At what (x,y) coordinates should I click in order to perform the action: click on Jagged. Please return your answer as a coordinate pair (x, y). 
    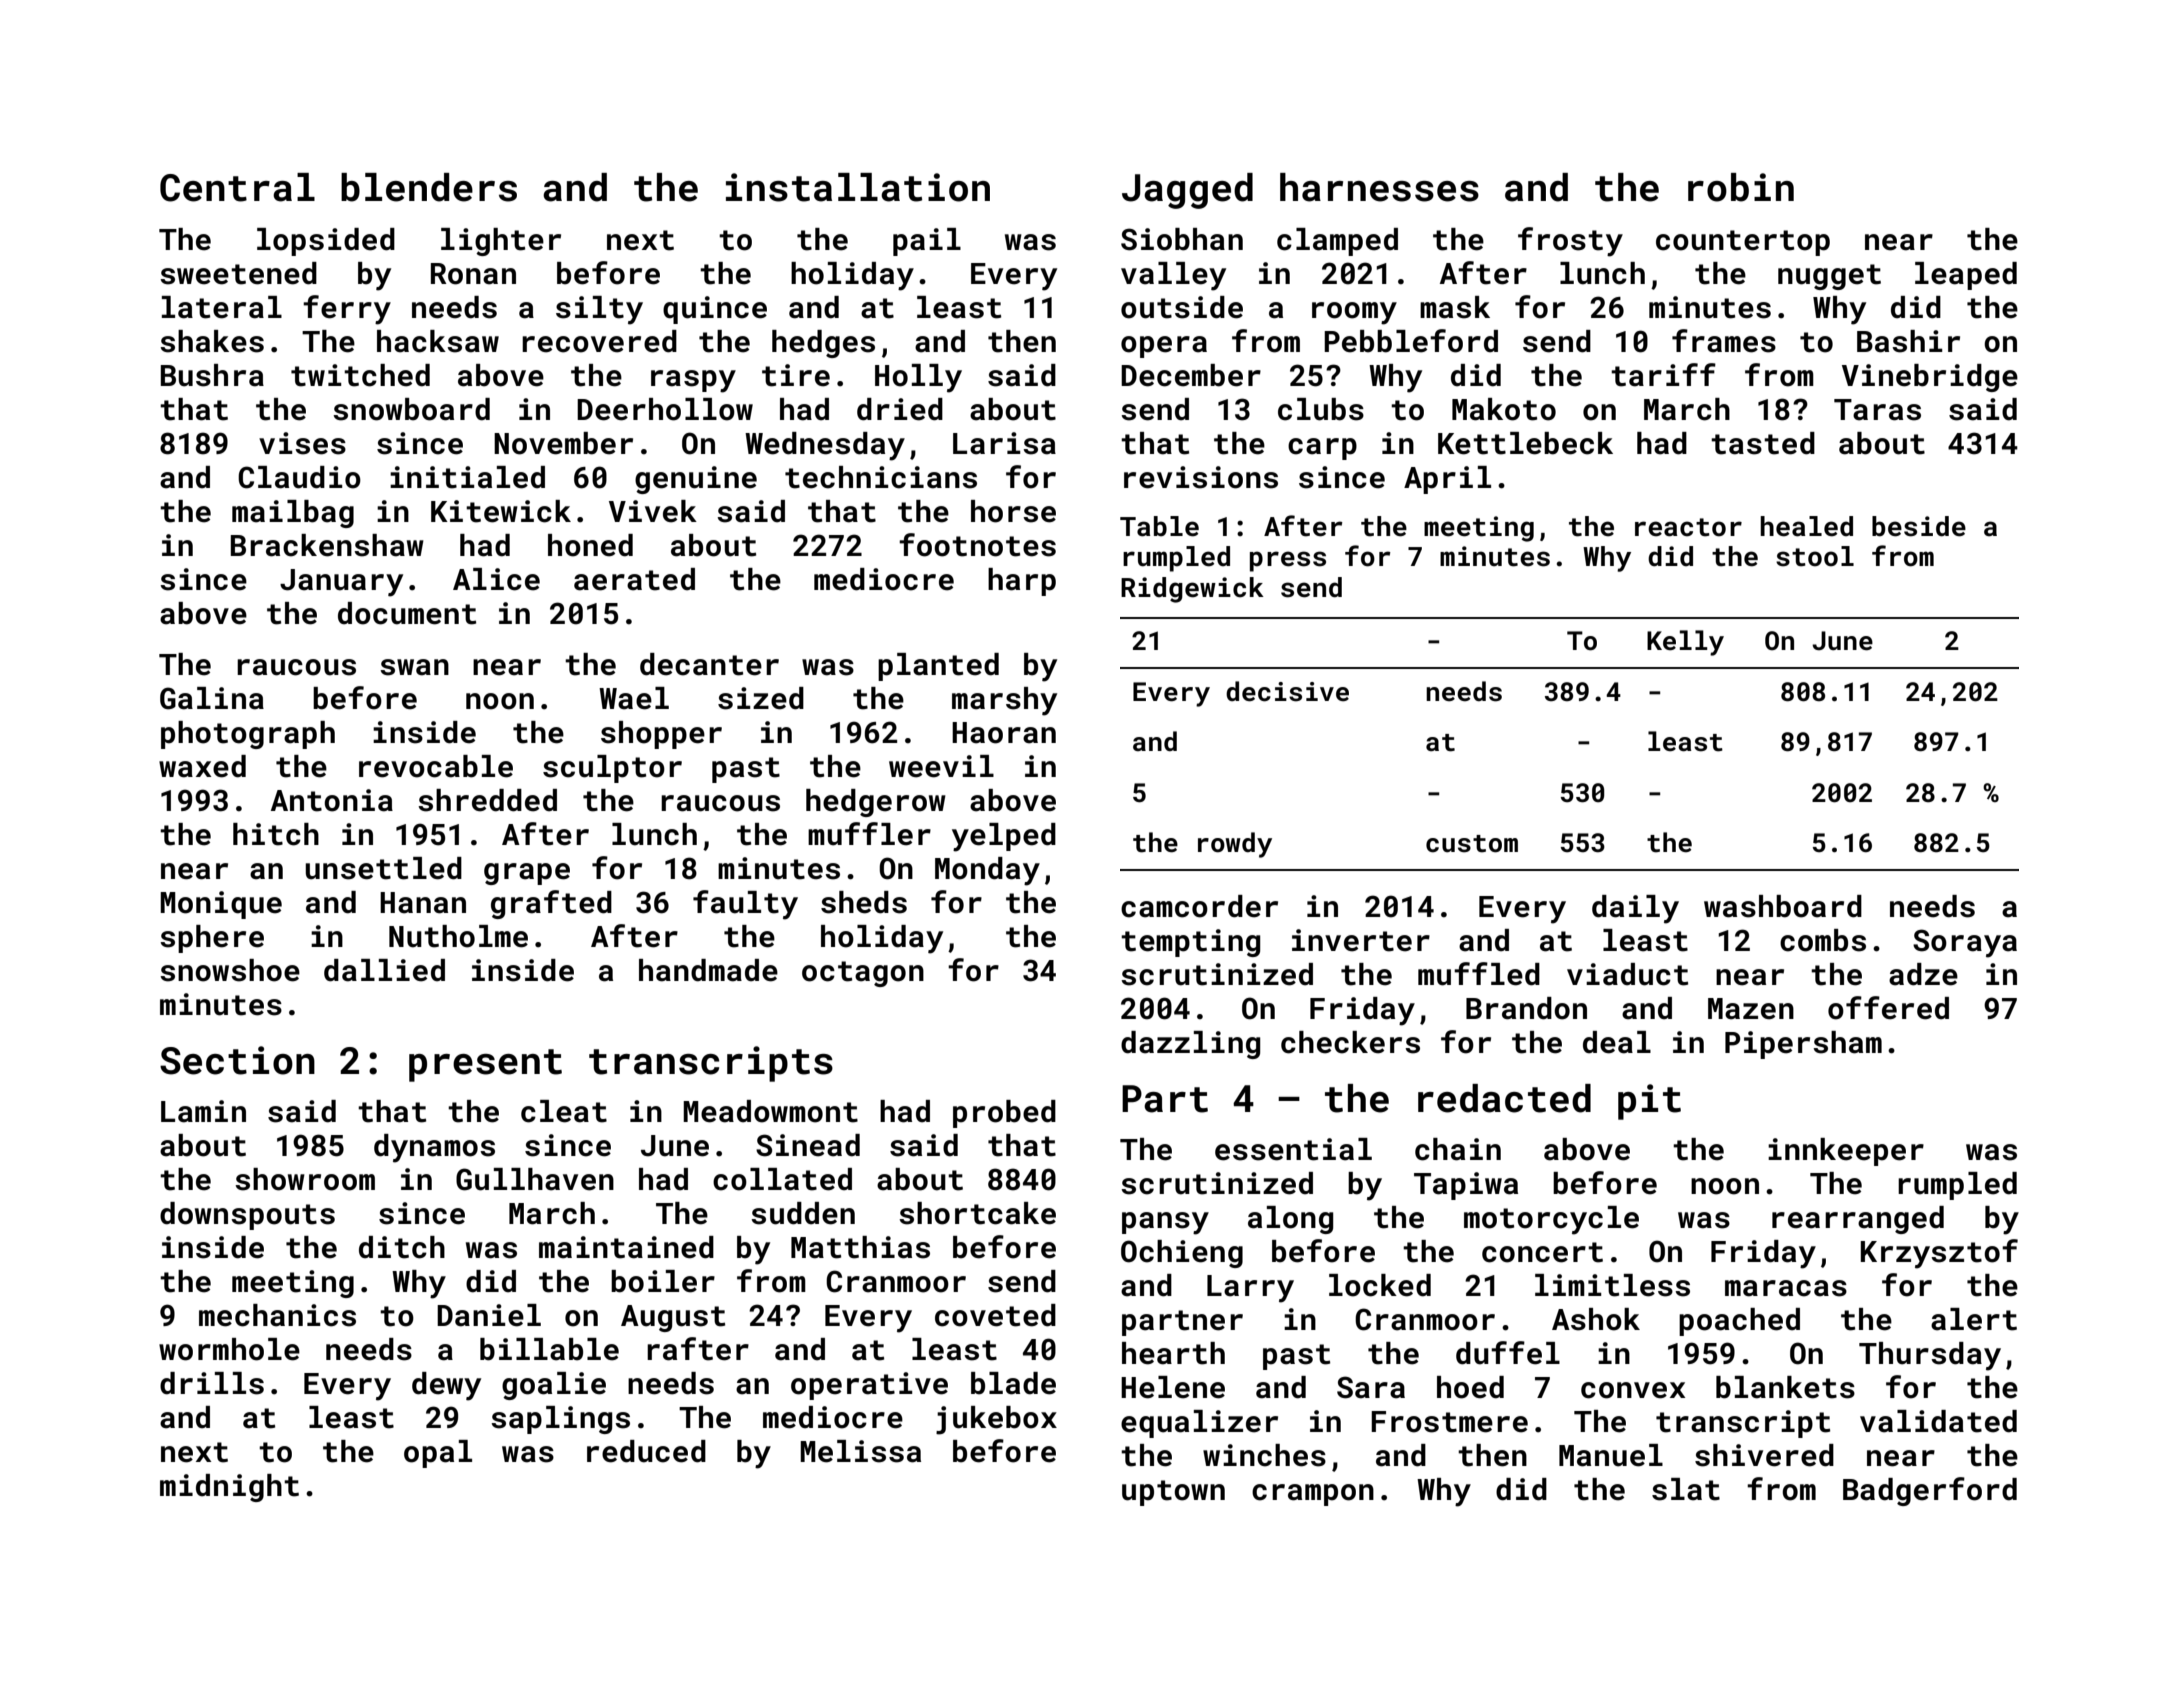
    Looking at the image, I should click on (1187, 191).
